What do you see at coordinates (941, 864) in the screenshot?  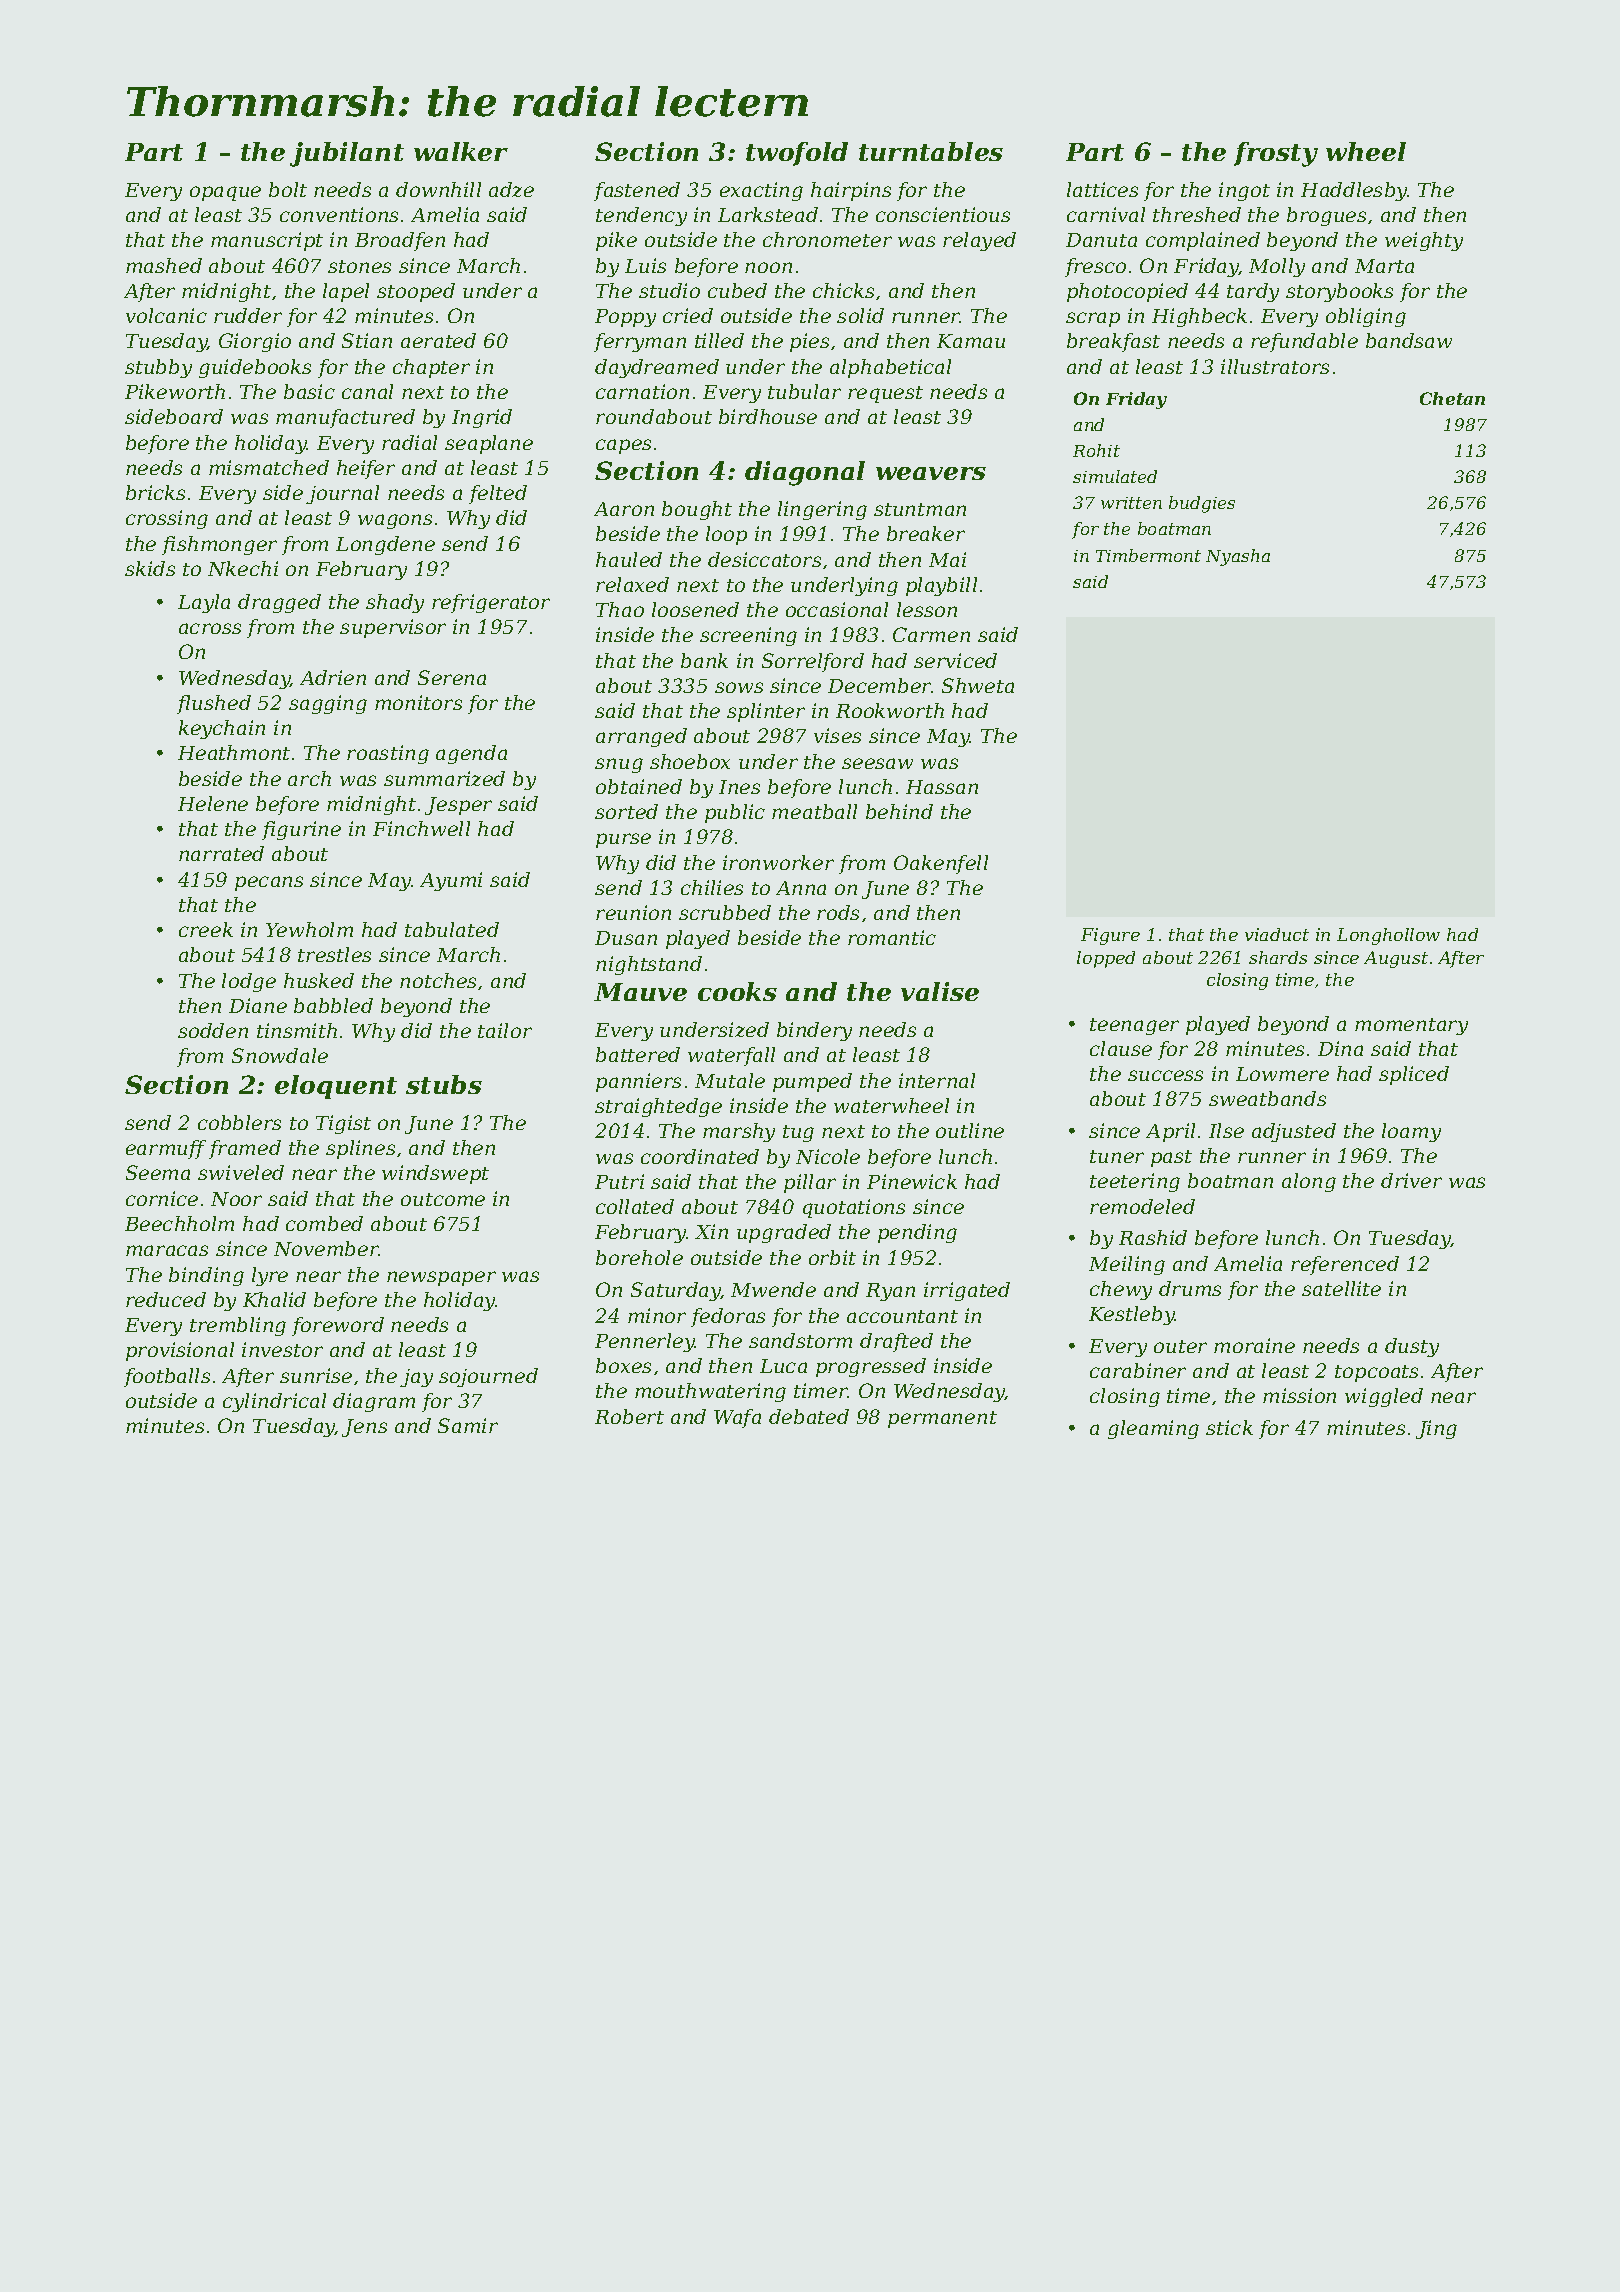 I see `Oakenfell` at bounding box center [941, 864].
